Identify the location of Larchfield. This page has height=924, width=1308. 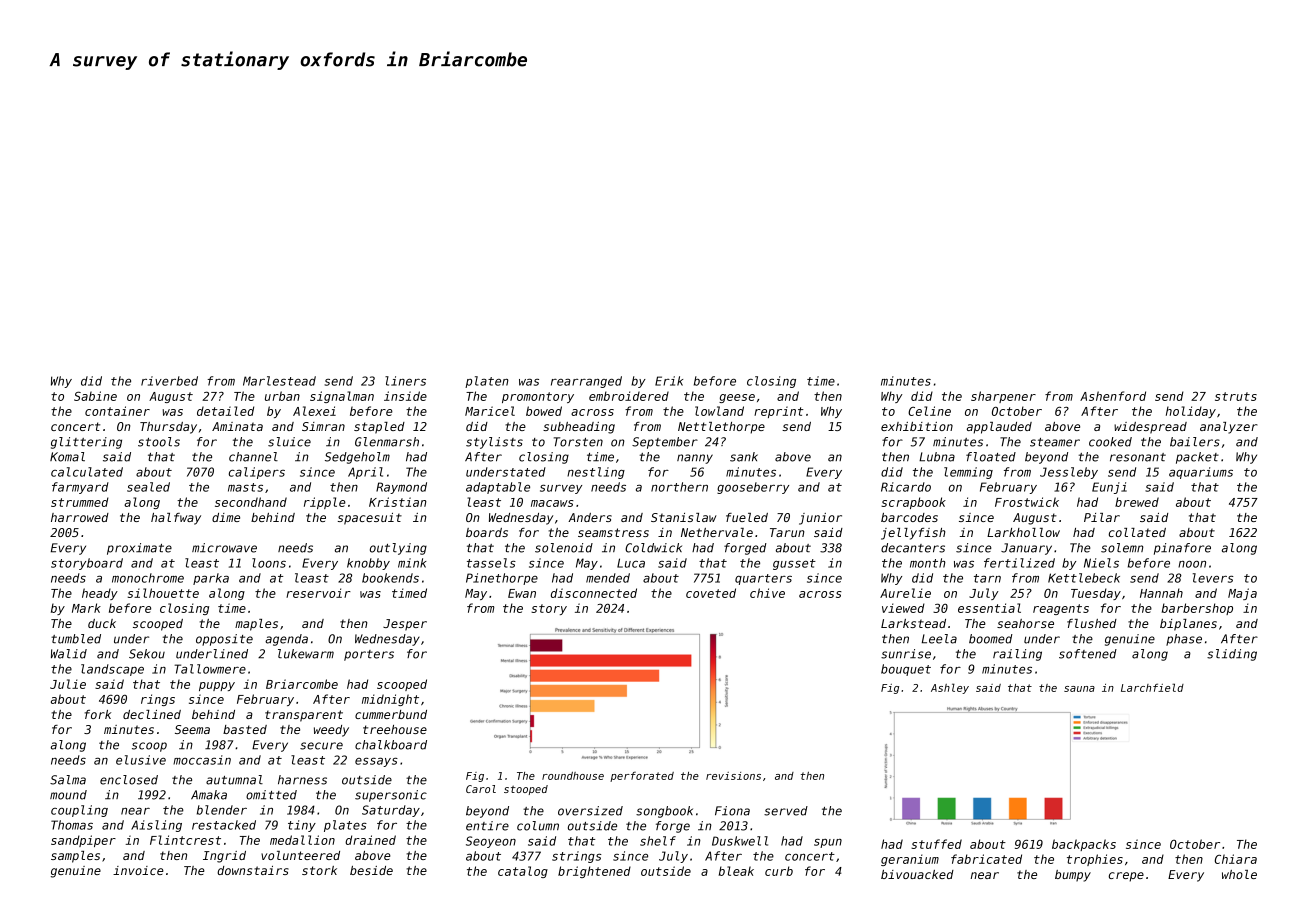
(1152, 687).
